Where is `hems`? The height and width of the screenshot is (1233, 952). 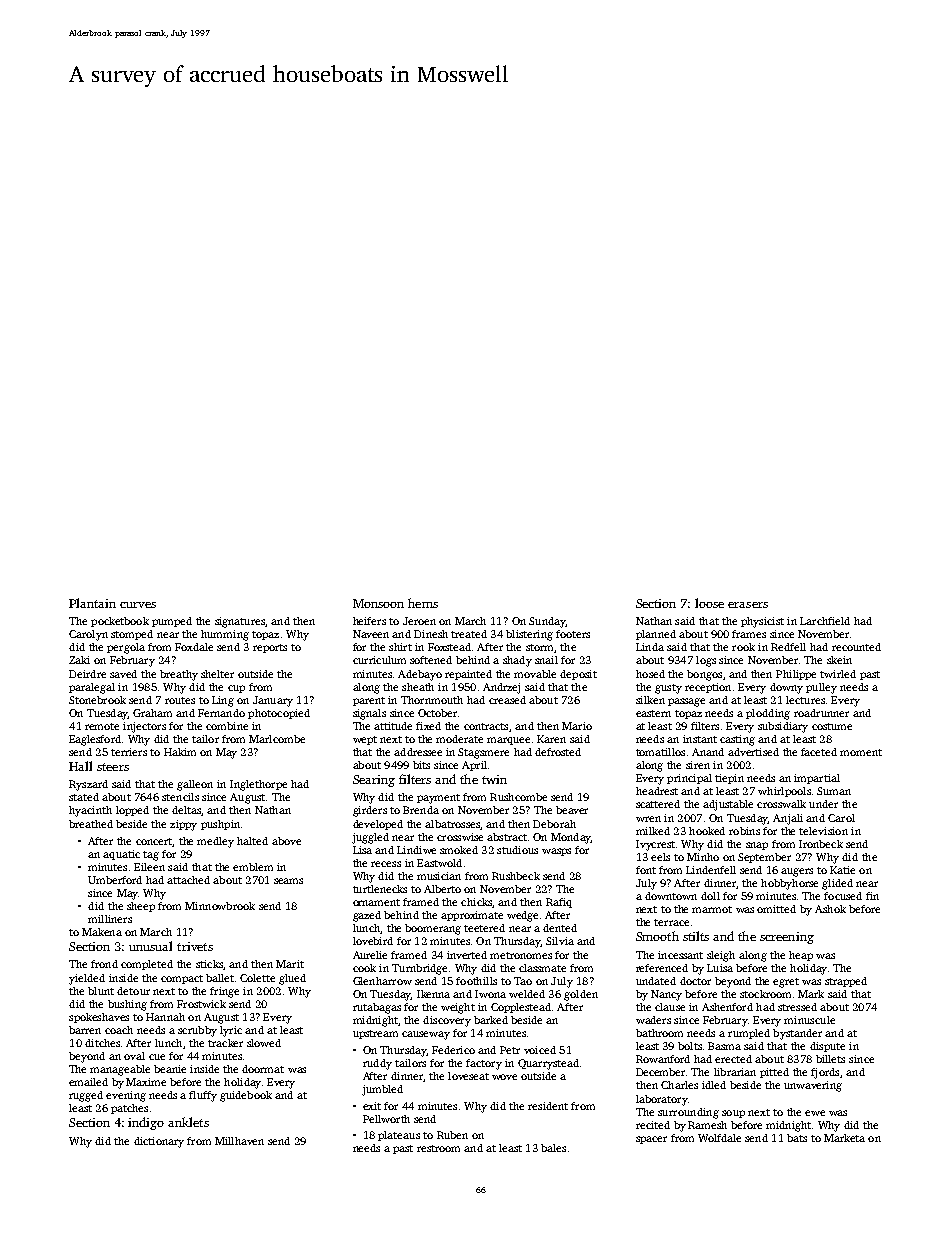 hems is located at coordinates (423, 603).
